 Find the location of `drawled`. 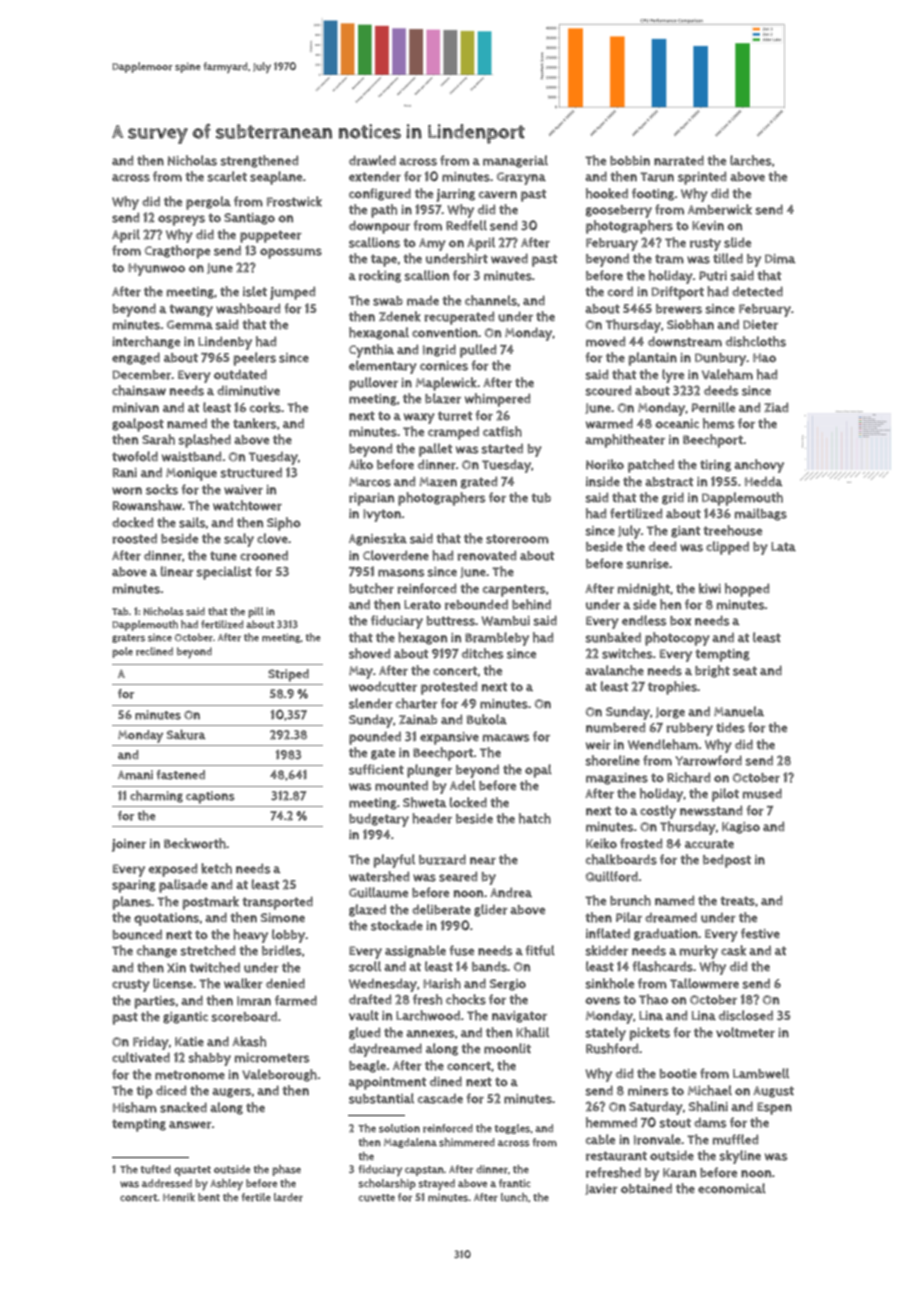

drawled is located at coordinates (372, 160).
